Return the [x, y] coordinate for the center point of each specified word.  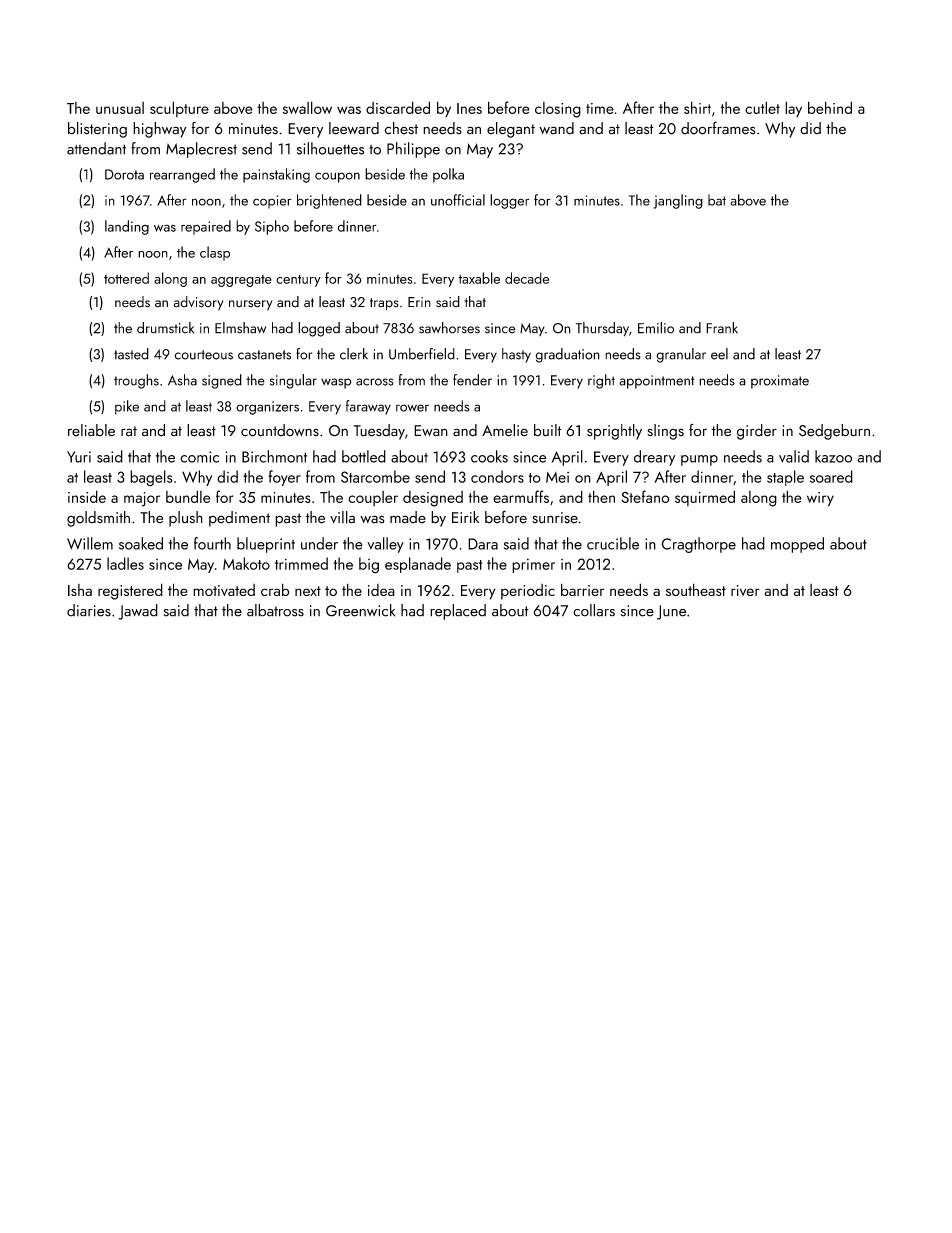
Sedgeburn [834, 432]
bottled [364, 456]
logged [319, 329]
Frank [722, 328]
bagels [151, 478]
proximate [780, 382]
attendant [96, 148]
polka [448, 175]
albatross [275, 610]
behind [830, 107]
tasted [131, 354]
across [375, 382]
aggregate [241, 281]
